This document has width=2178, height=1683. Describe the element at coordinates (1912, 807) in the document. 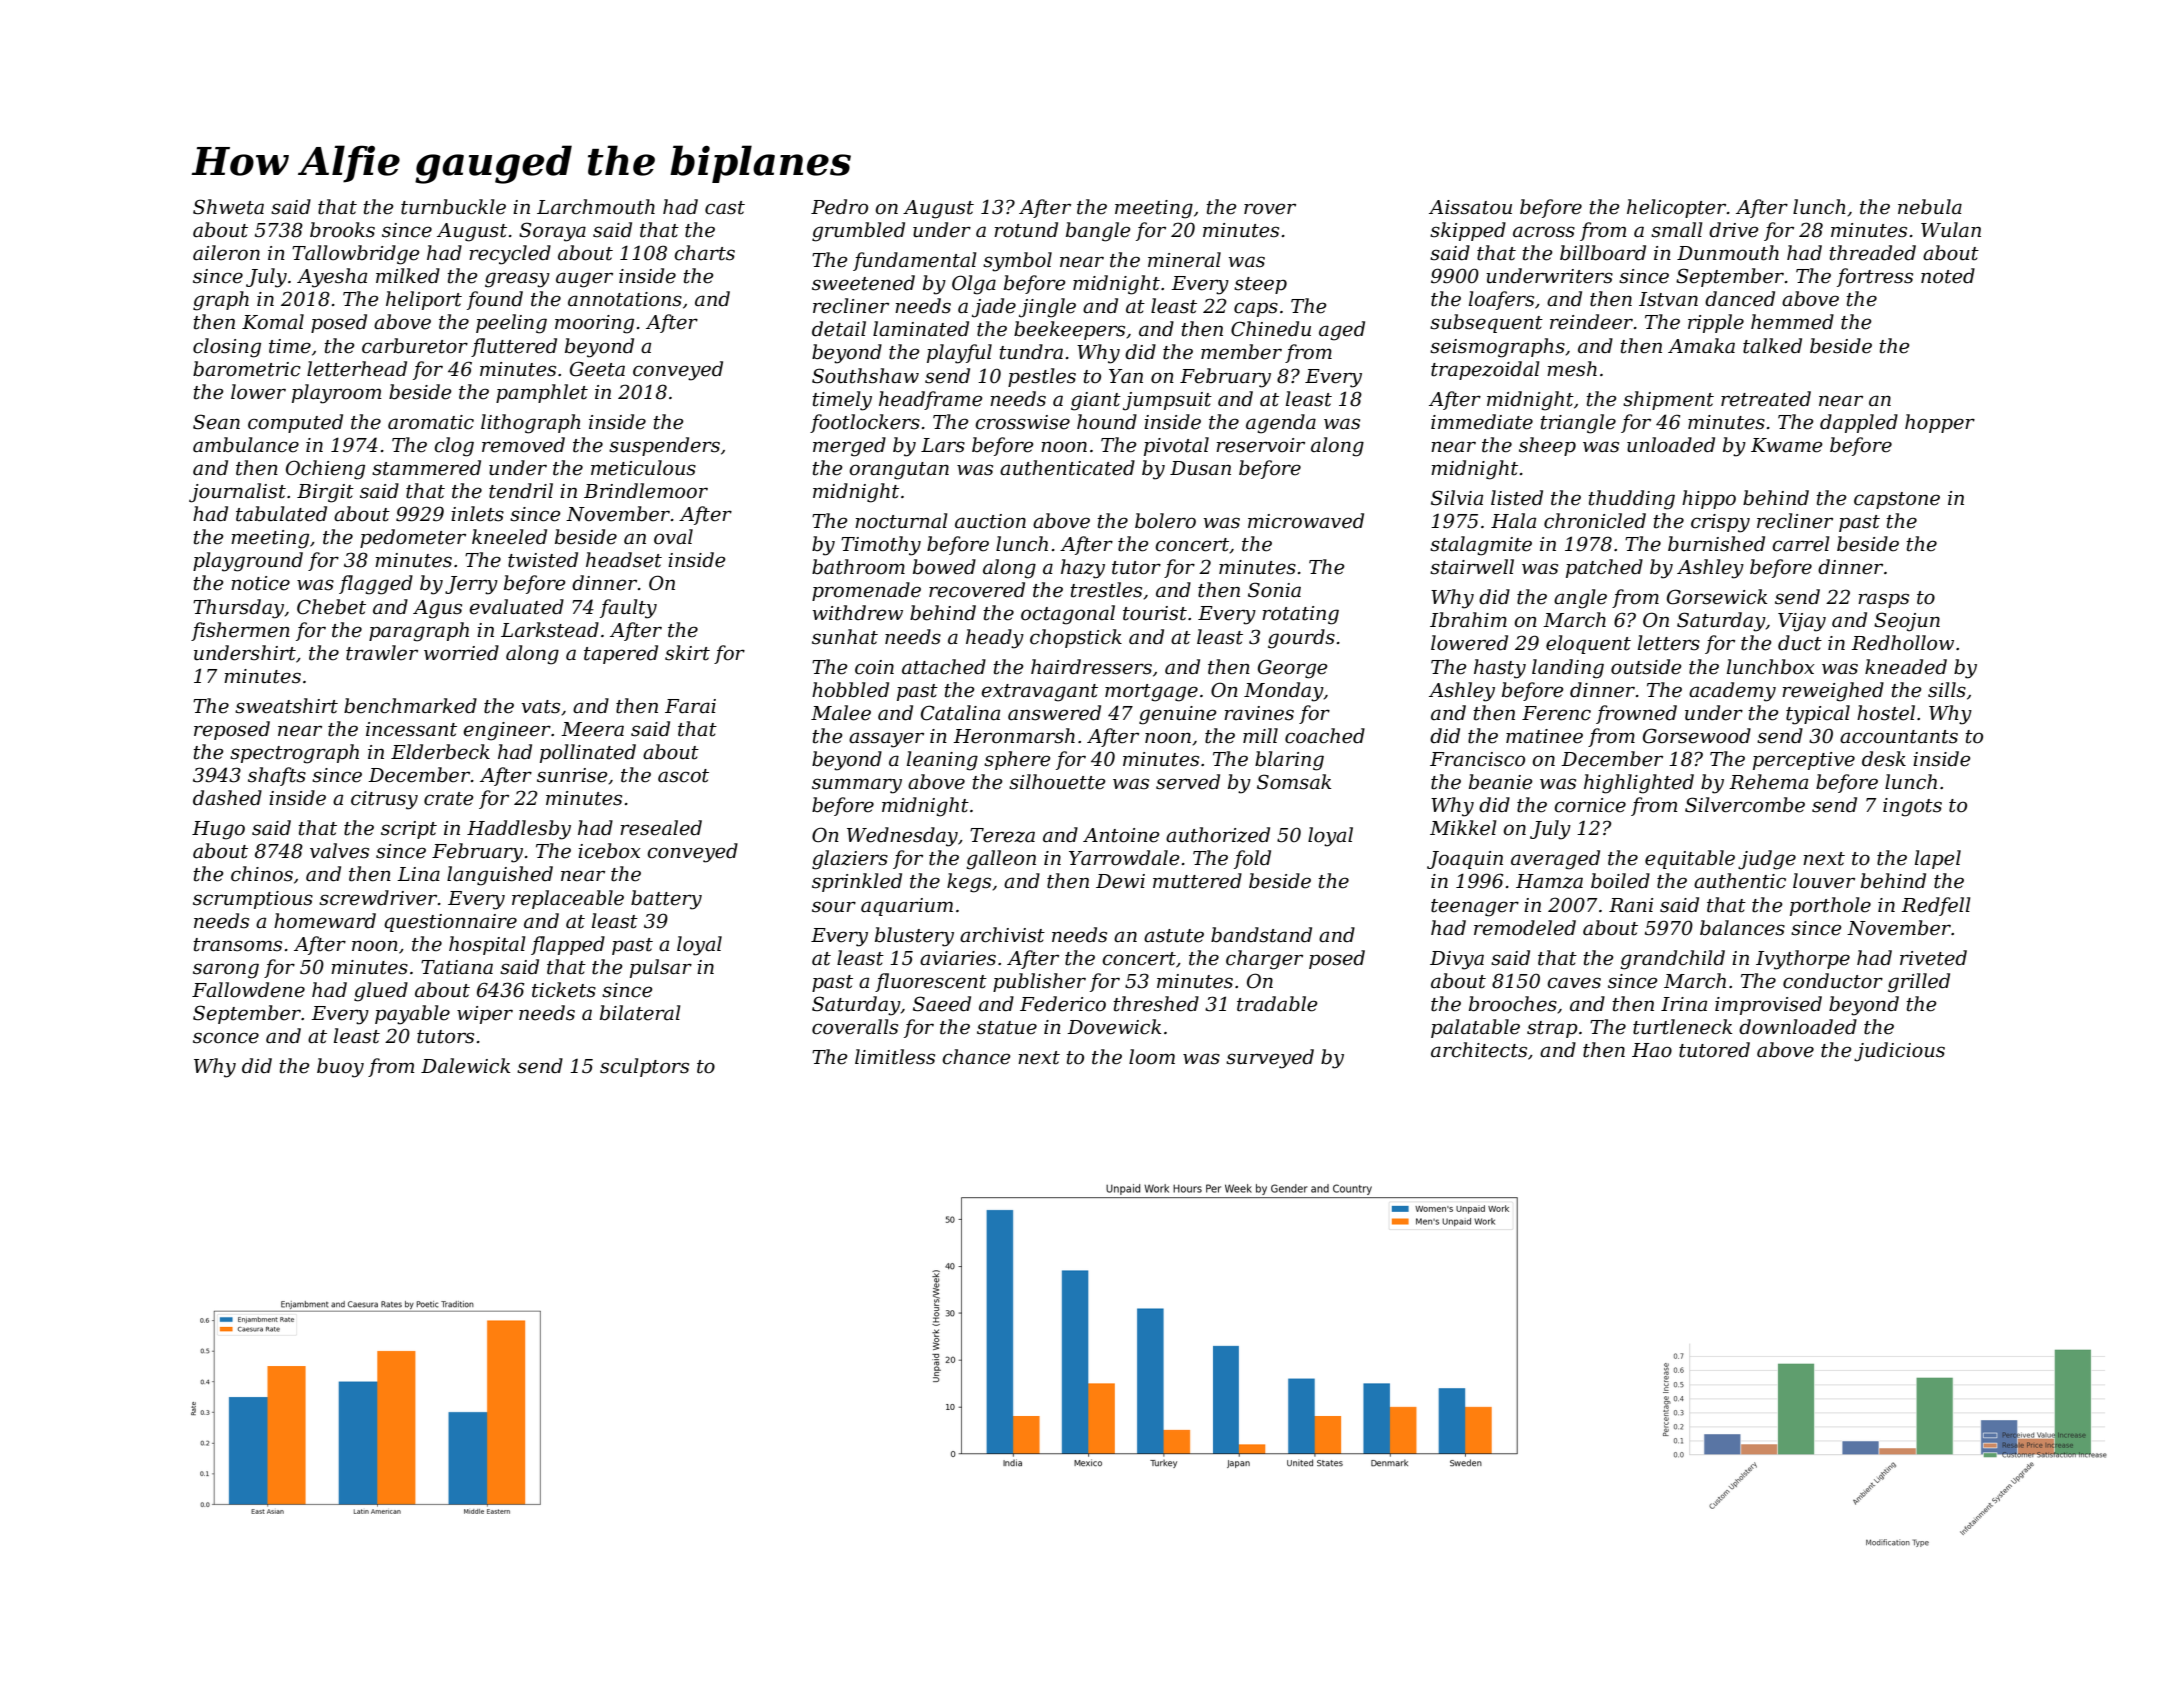

I see `ingots` at that location.
